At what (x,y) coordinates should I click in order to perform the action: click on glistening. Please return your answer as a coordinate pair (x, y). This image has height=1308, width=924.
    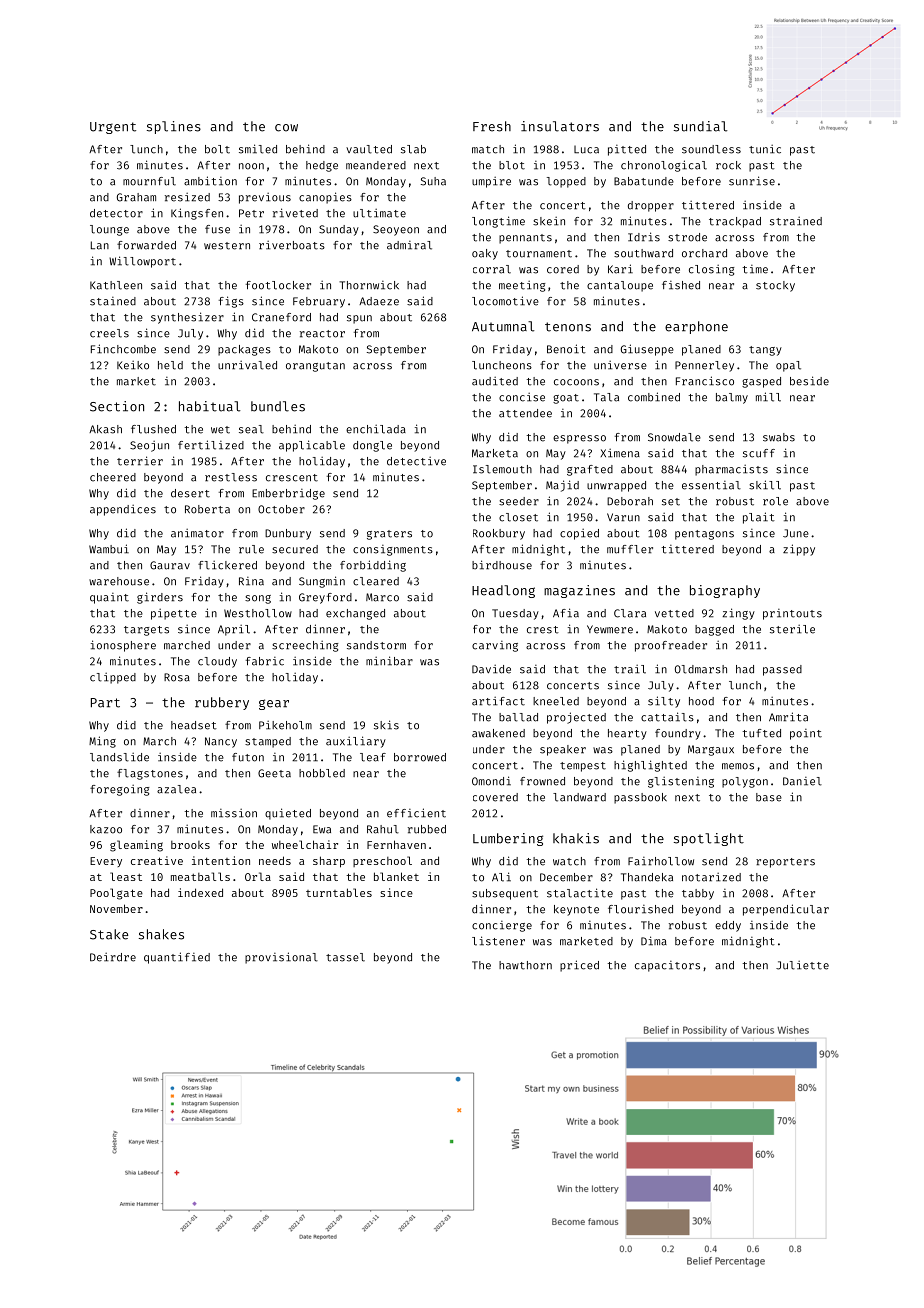
    Looking at the image, I should click on (681, 782).
